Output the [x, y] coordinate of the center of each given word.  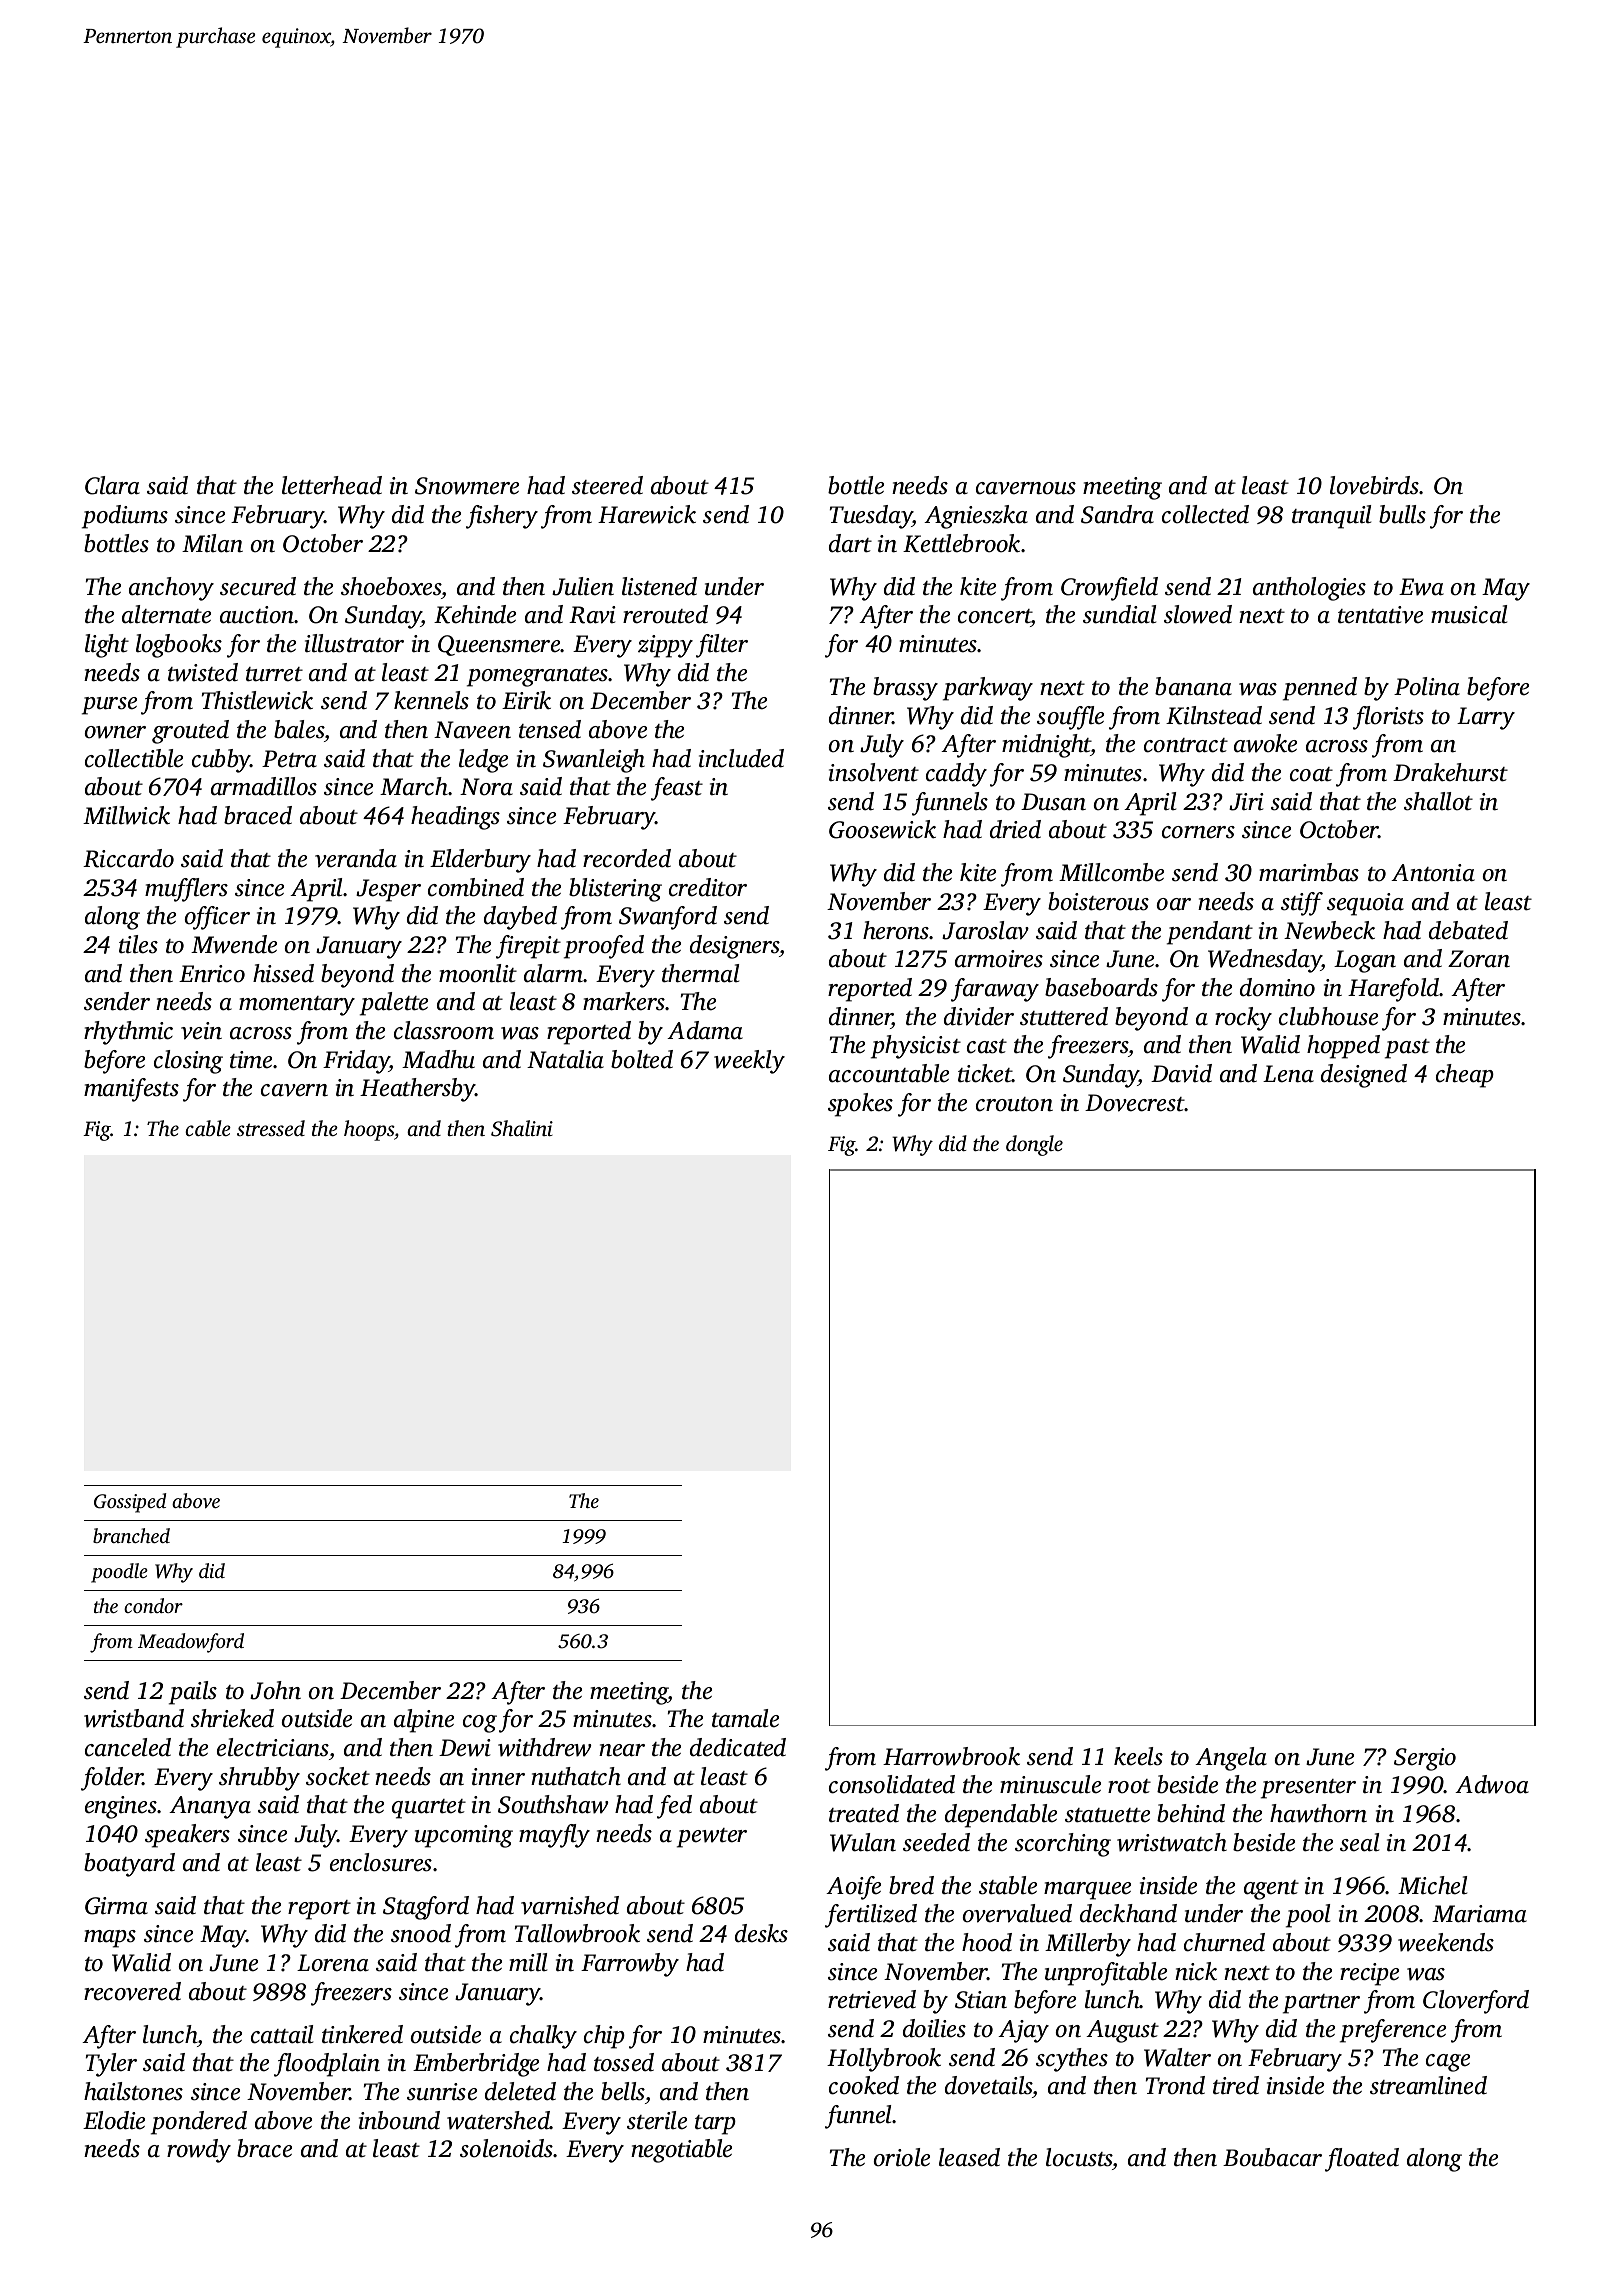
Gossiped [130, 1503]
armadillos [264, 786]
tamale [745, 1718]
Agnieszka [976, 517]
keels [1138, 1756]
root [1129, 1786]
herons [896, 930]
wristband [134, 1718]
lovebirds [1375, 485]
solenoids [506, 2148]
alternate [166, 614]
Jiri [1246, 802]
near [622, 1750]
